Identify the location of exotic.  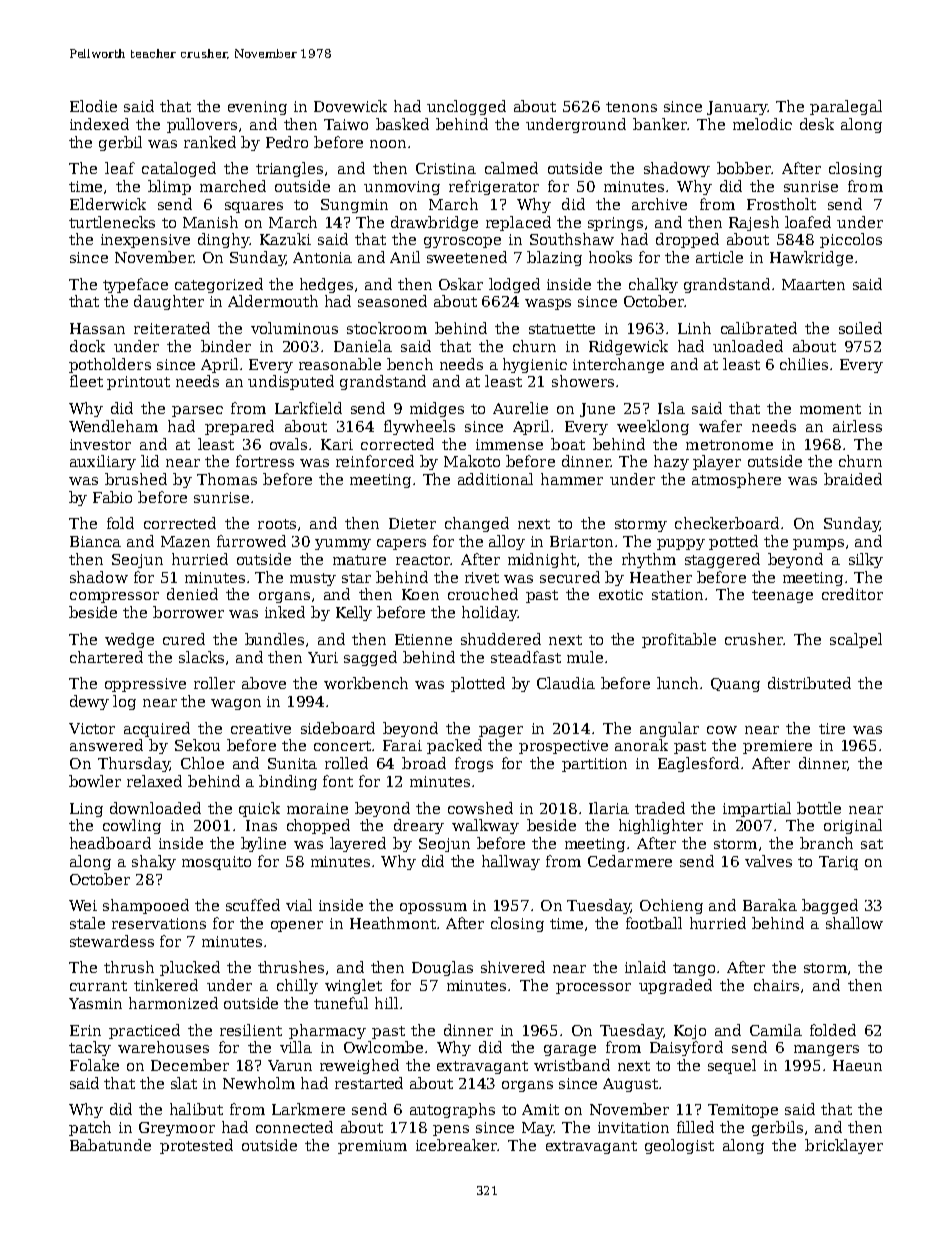
(621, 594).
